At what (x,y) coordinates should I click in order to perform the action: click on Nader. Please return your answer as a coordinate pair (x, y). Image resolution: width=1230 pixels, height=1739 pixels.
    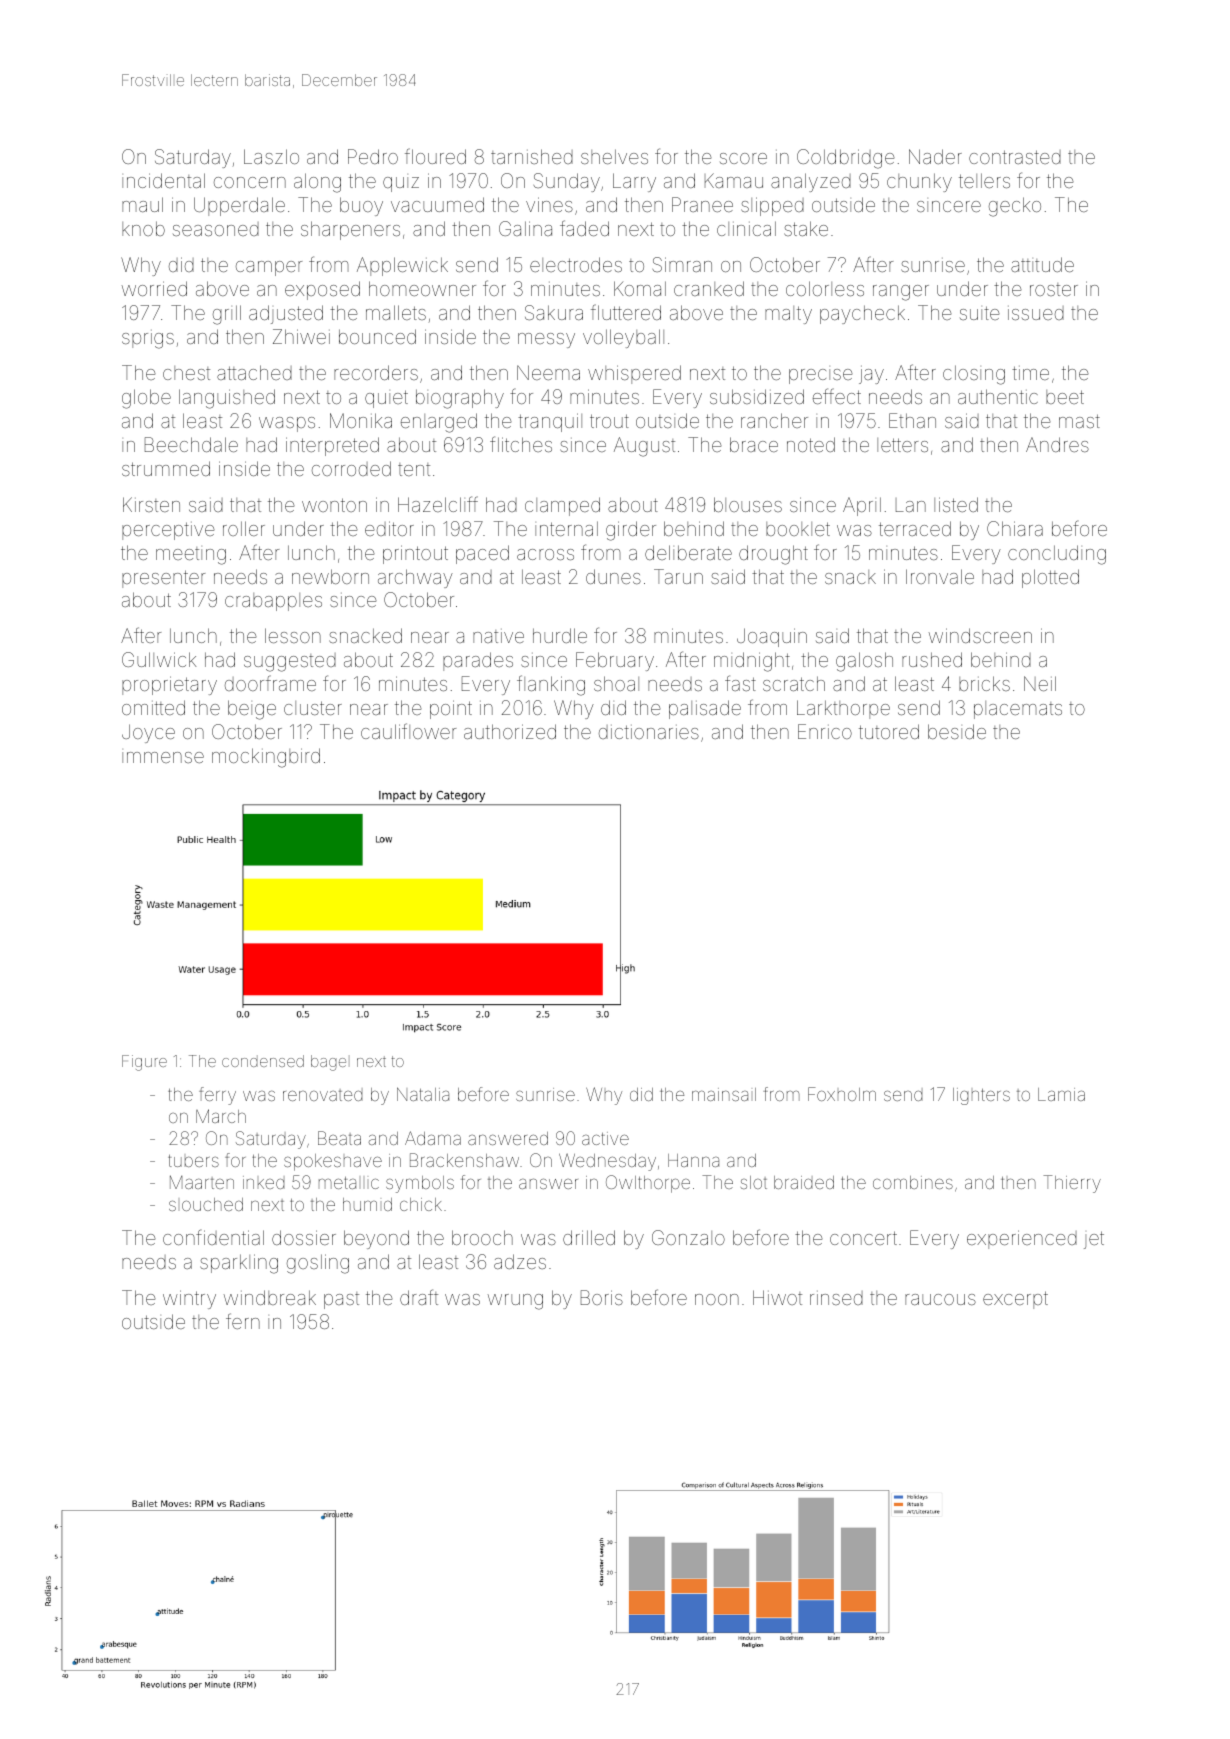
    Looking at the image, I should click on (935, 156).
